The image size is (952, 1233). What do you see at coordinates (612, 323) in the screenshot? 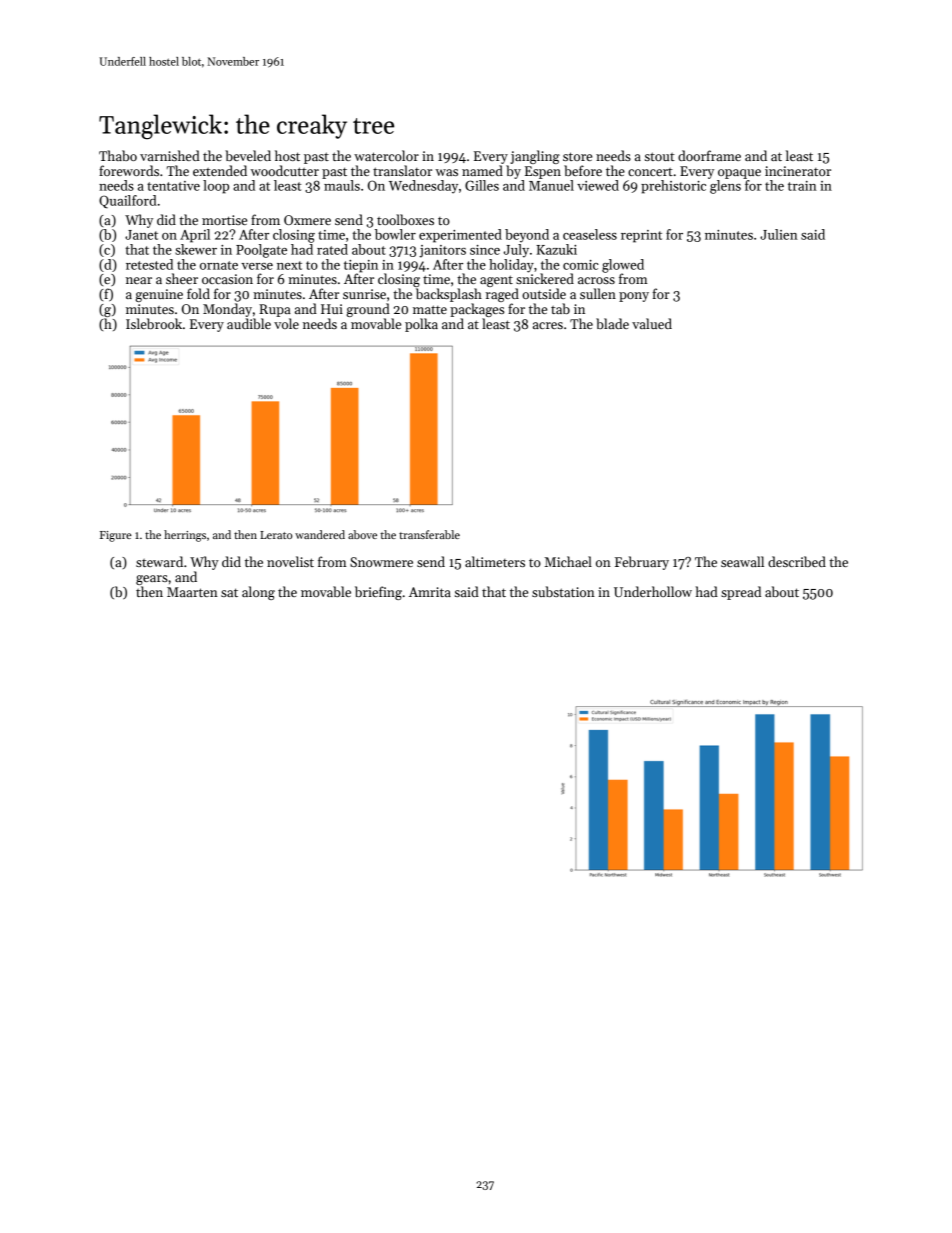
I see `blade` at bounding box center [612, 323].
